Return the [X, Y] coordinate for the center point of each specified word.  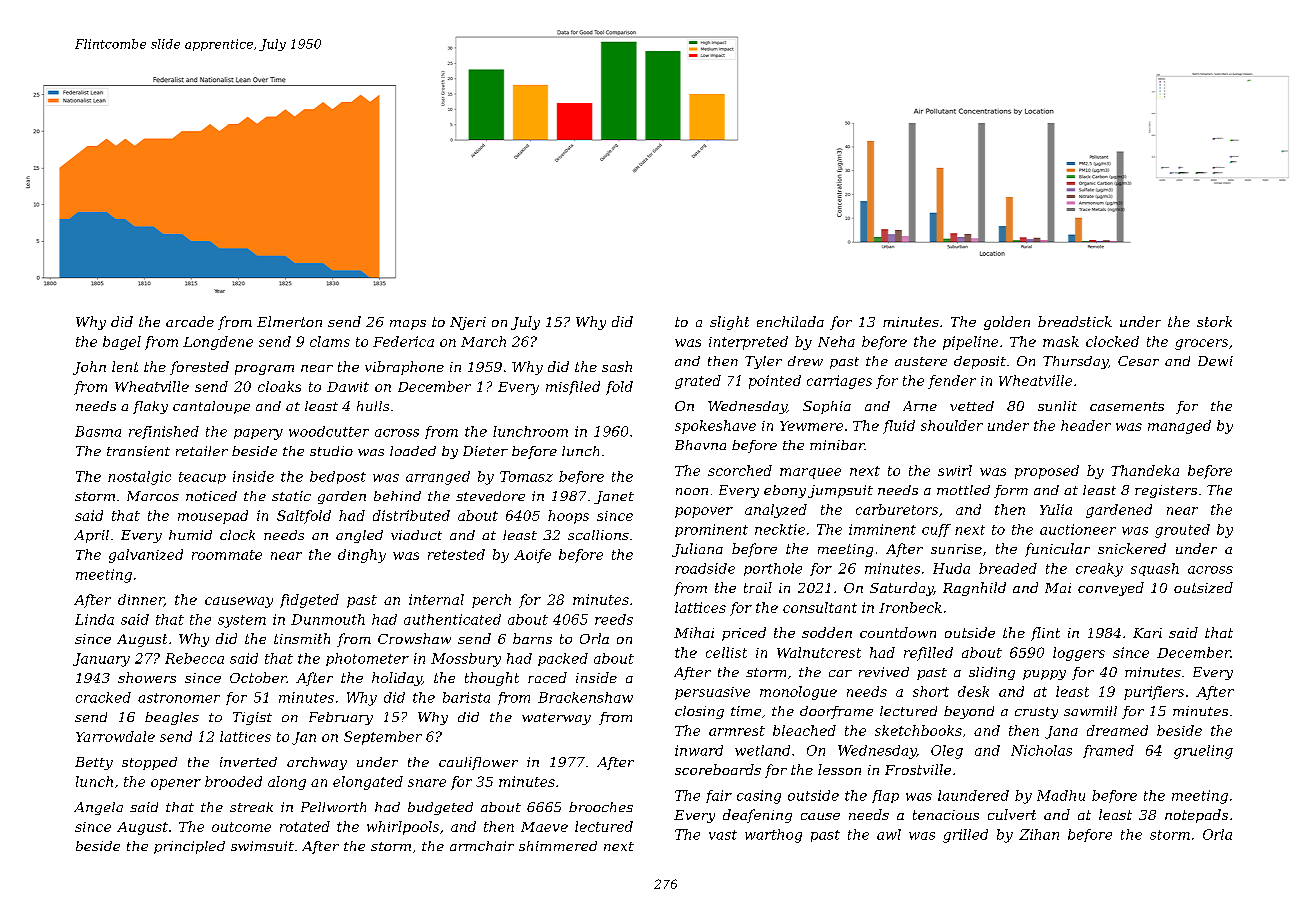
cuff [936, 530]
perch [491, 601]
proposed [1047, 472]
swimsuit [262, 846]
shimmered [558, 846]
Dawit [348, 387]
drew [805, 361]
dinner [141, 600]
